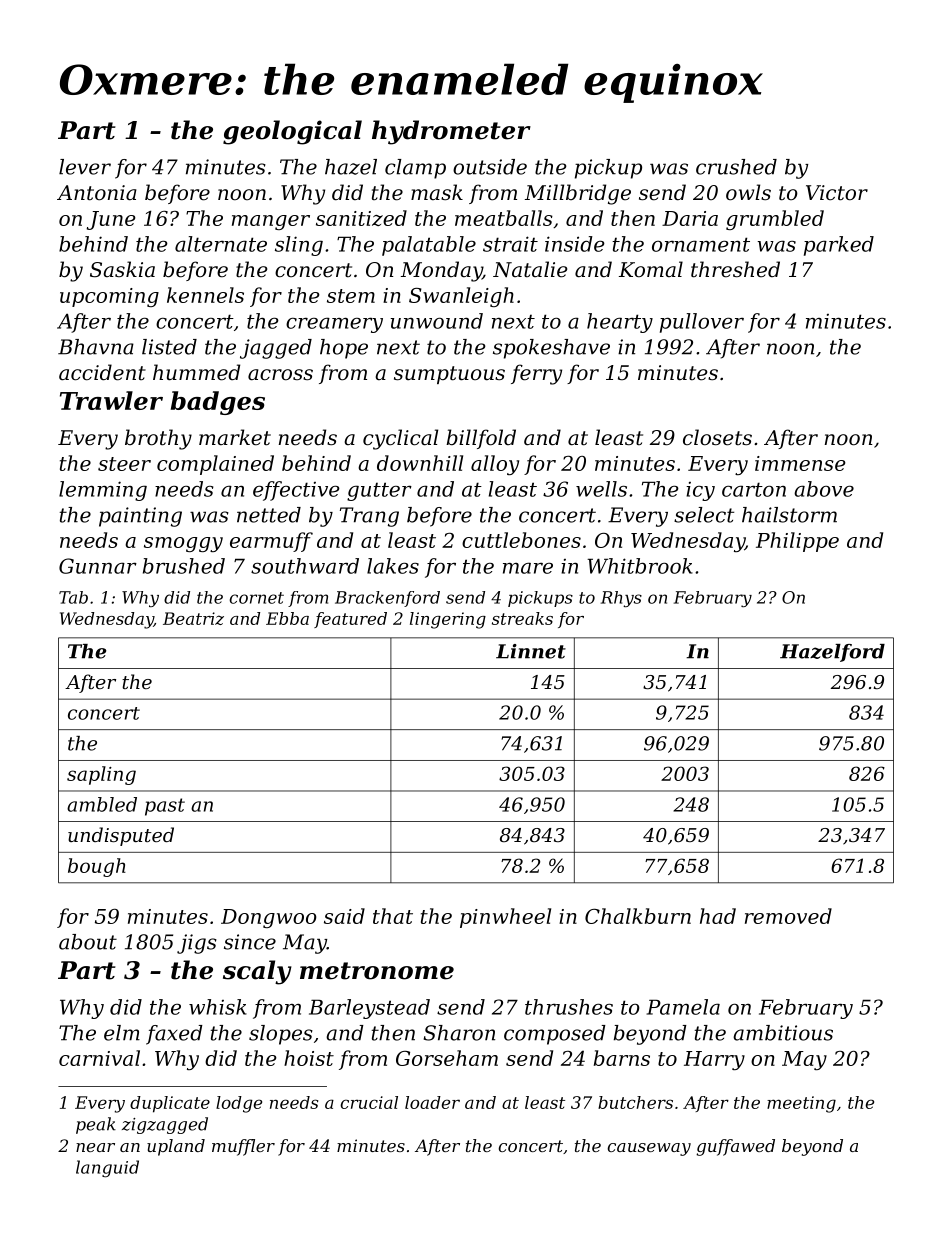 Image resolution: width=952 pixels, height=1233 pixels. I want to click on about, so click(88, 942).
